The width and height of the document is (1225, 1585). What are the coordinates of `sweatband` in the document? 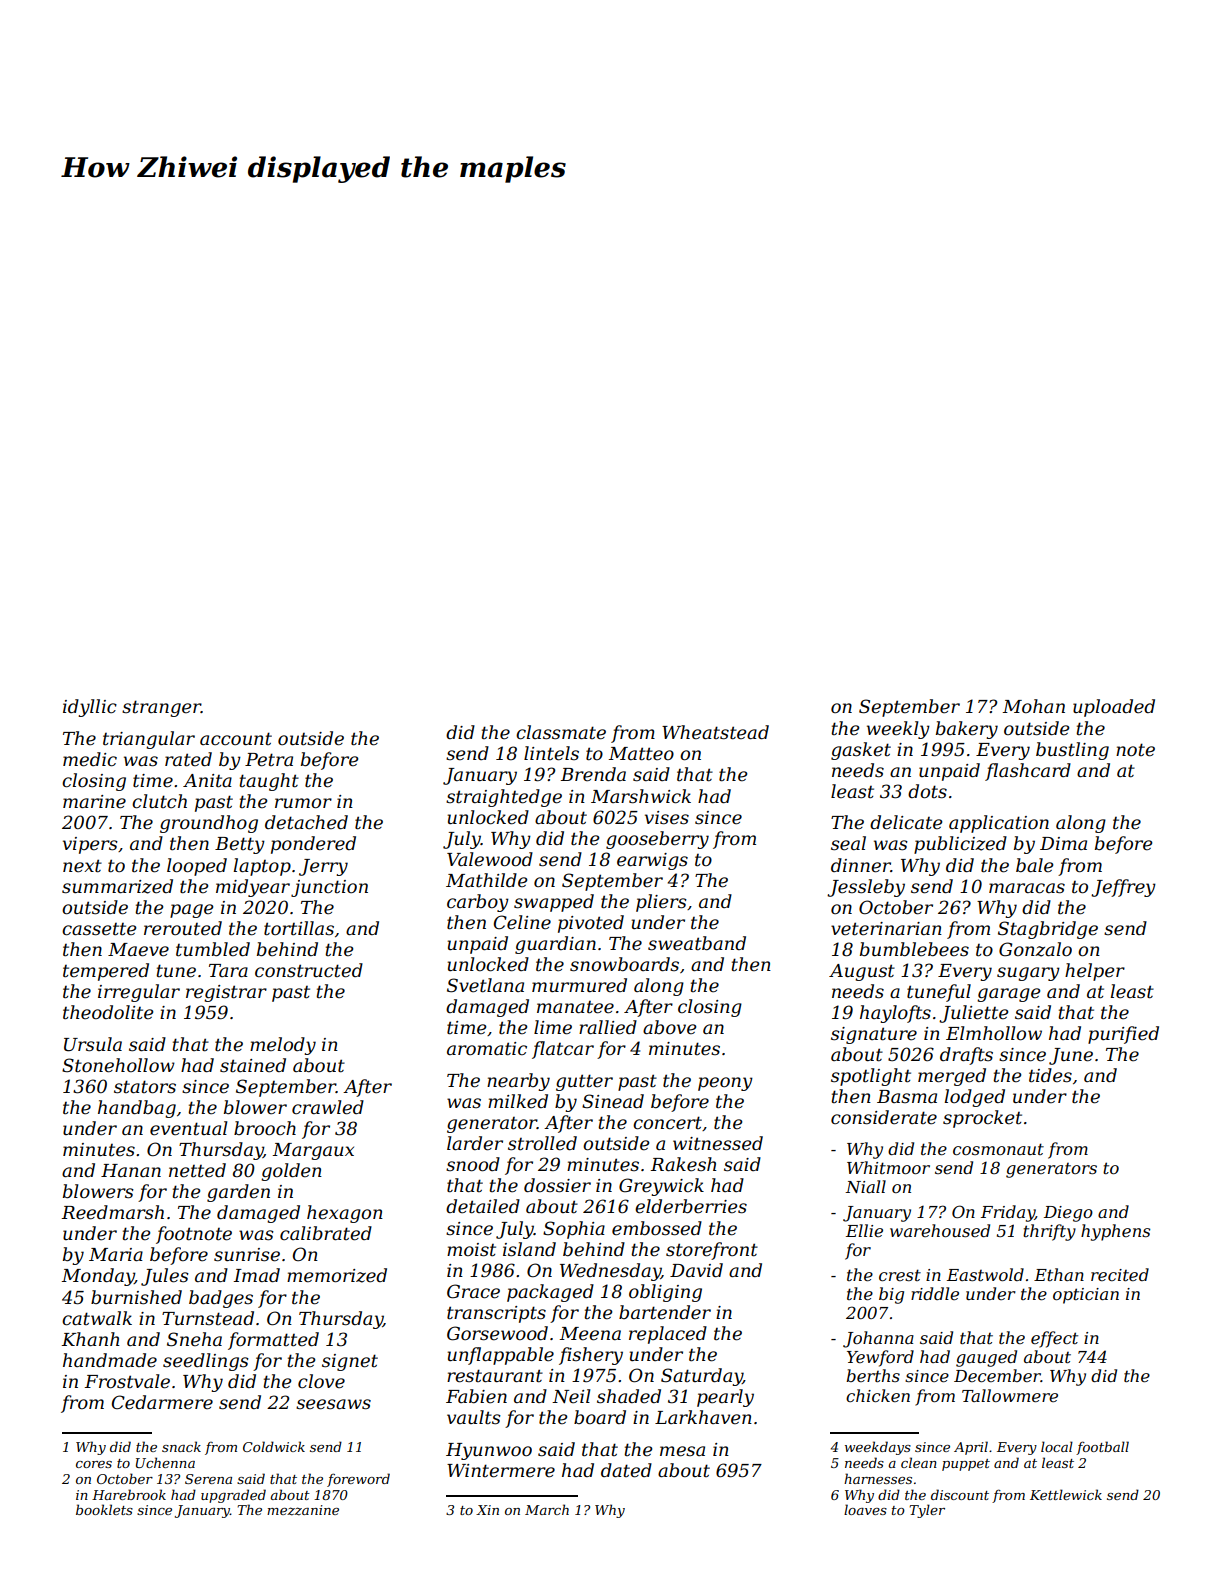 It's located at (697, 943).
